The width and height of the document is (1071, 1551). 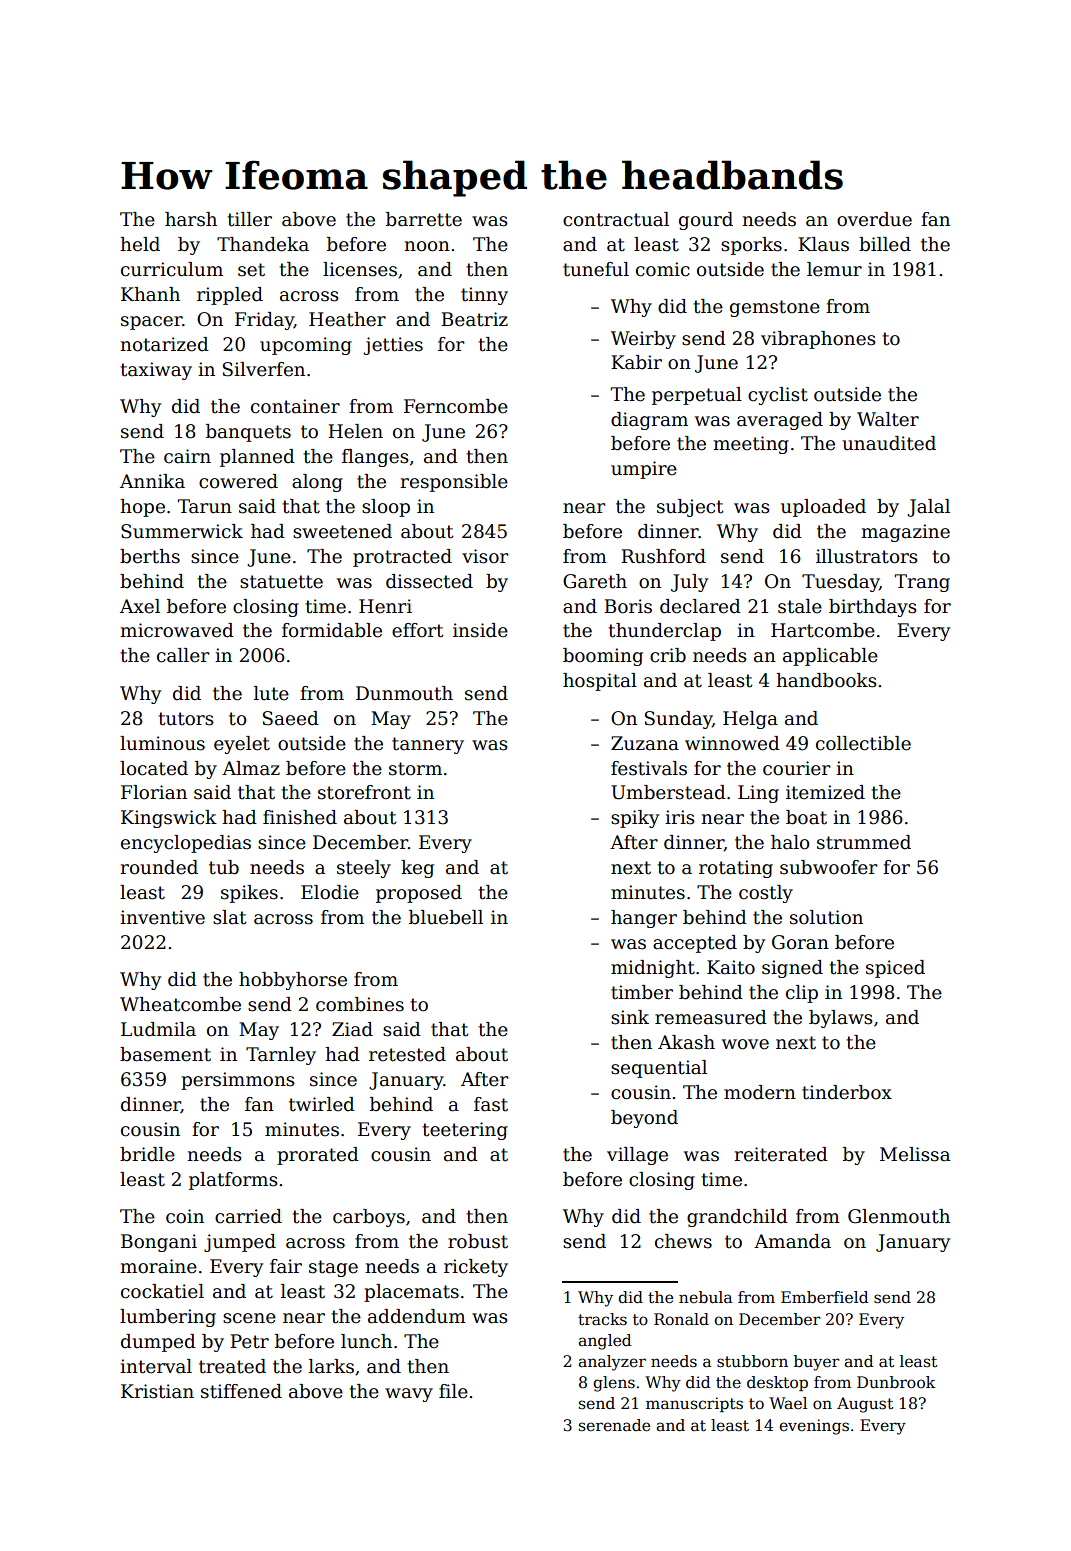 I want to click on bylaws, so click(x=841, y=1019).
